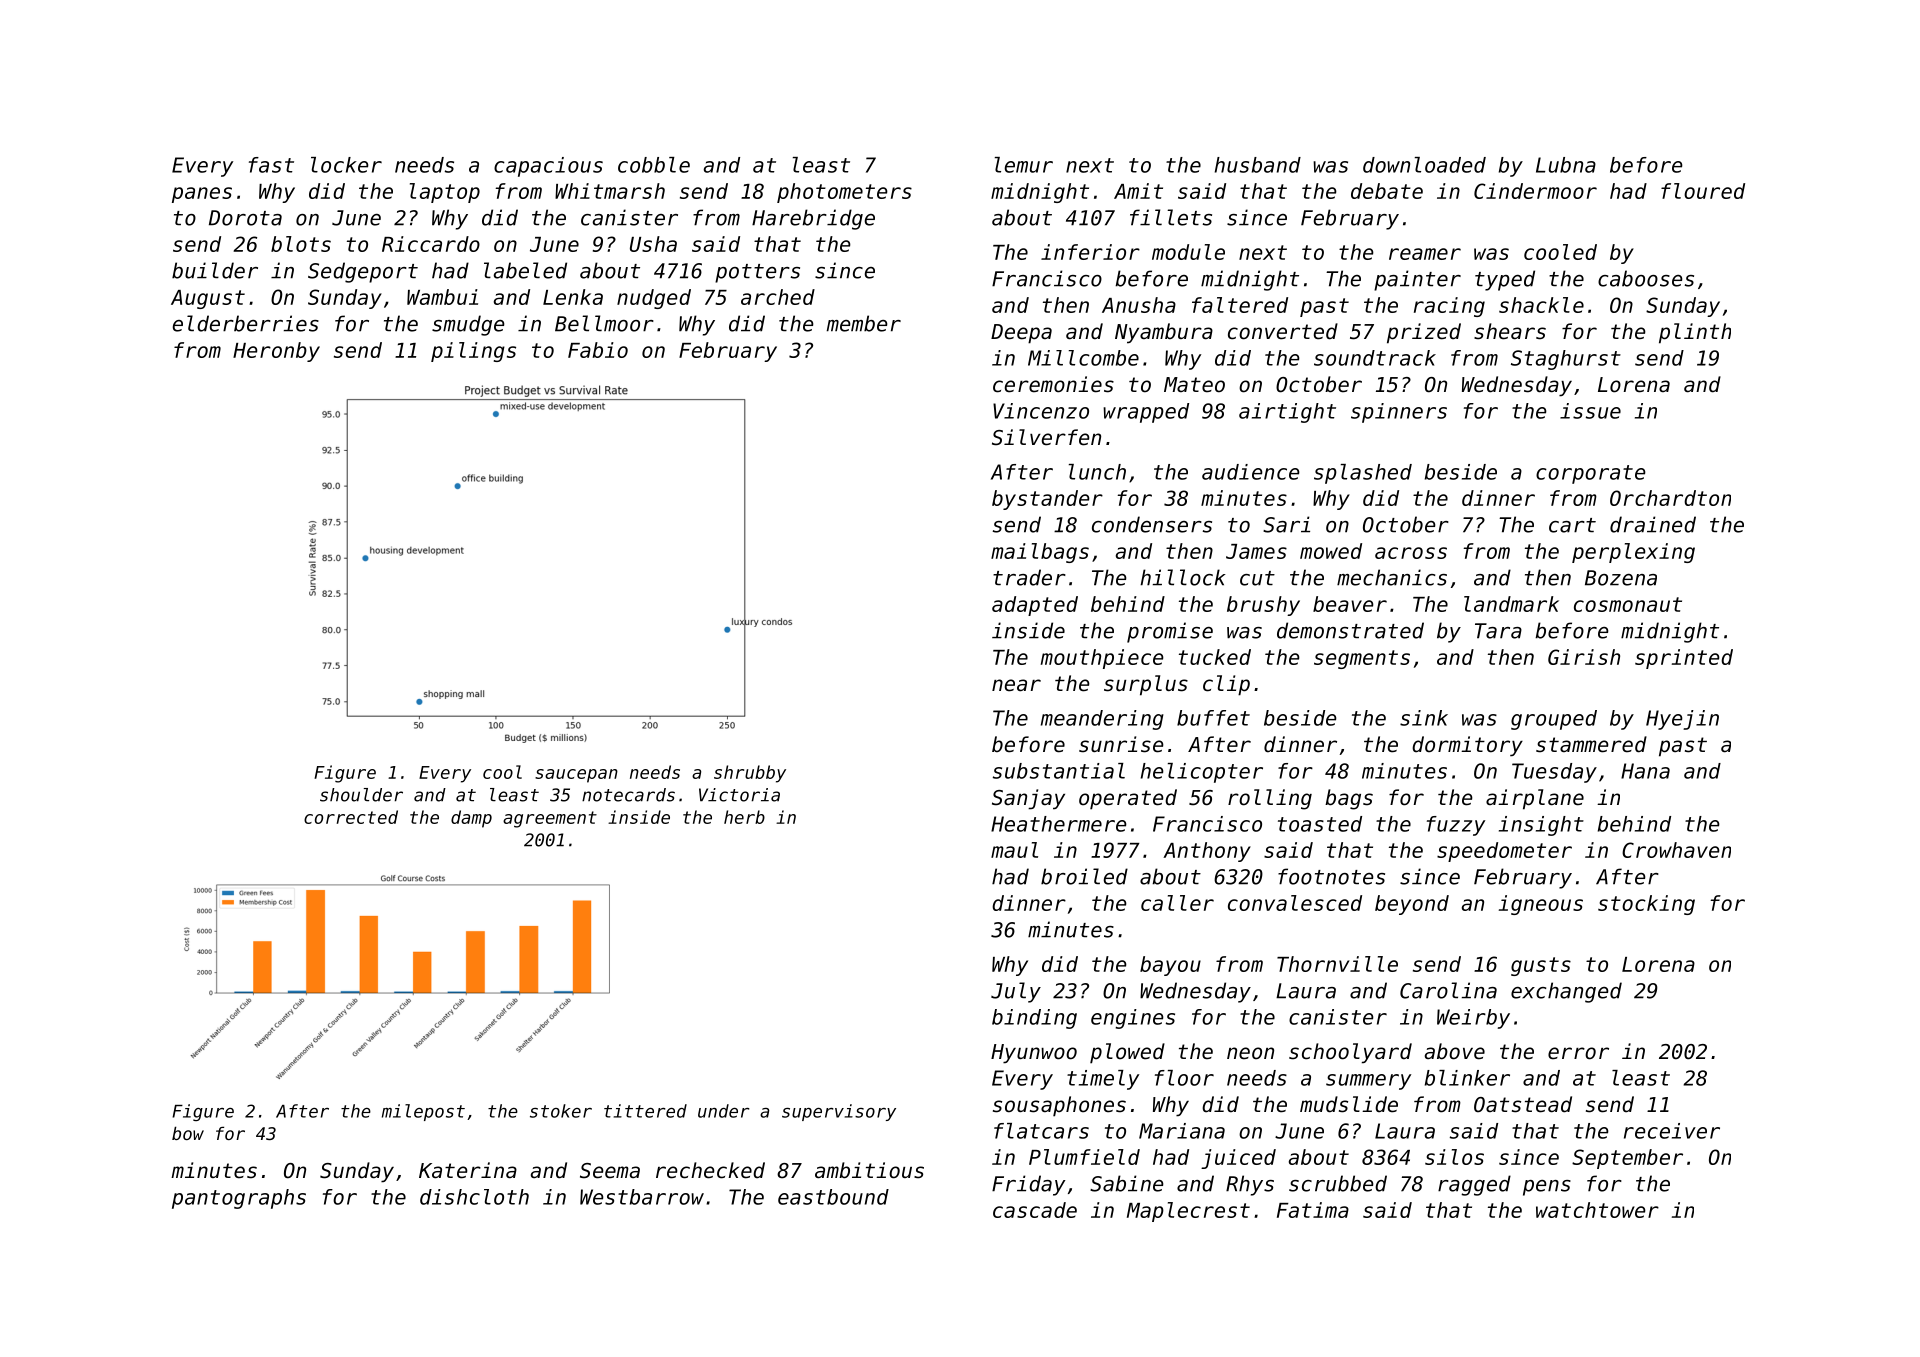  I want to click on Sedgeport, so click(363, 272).
